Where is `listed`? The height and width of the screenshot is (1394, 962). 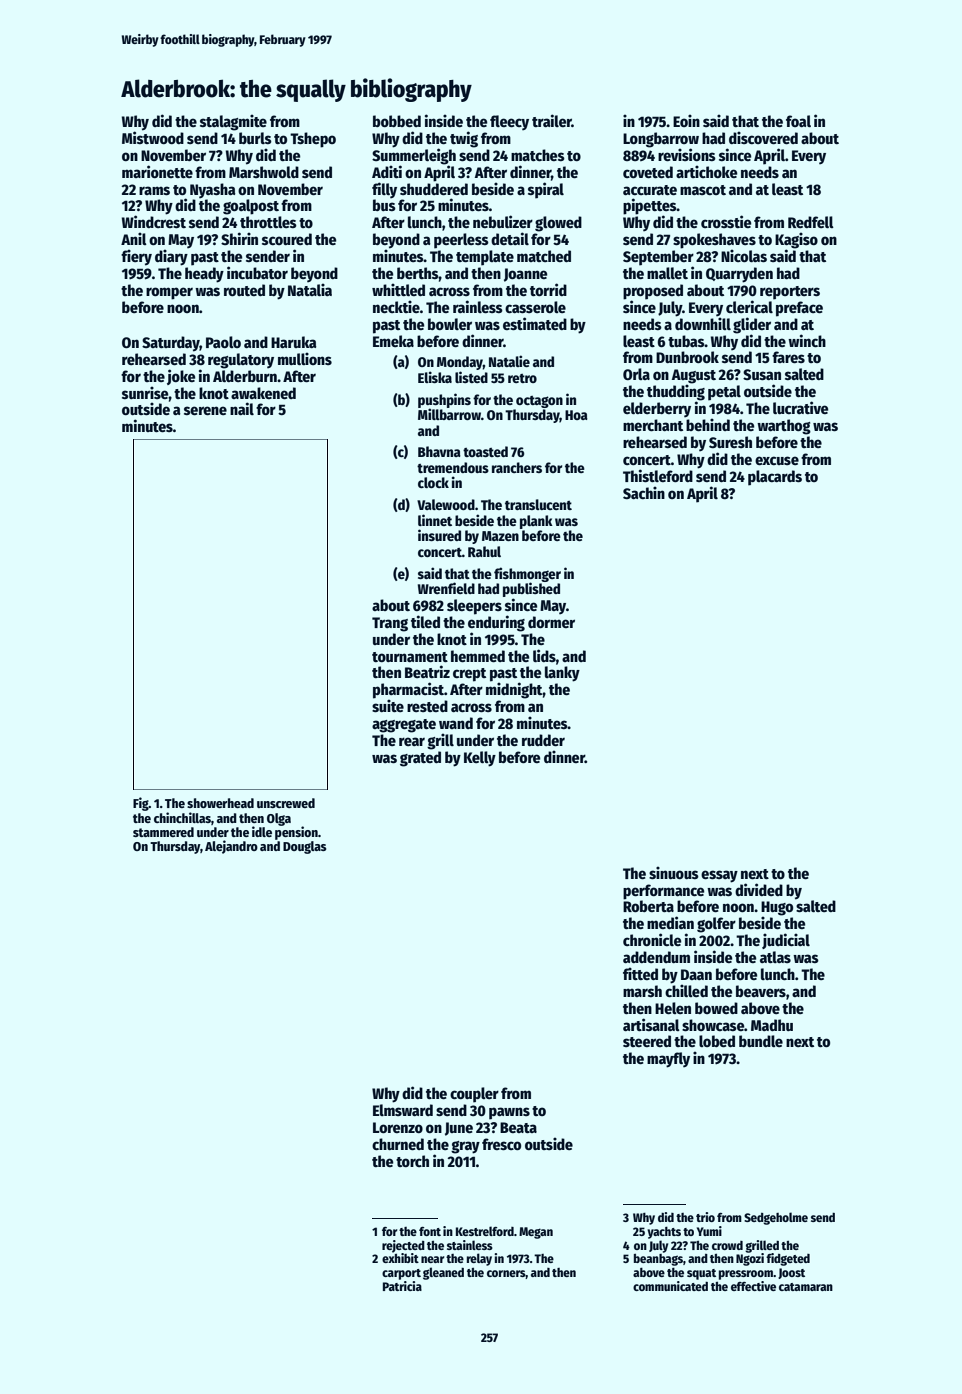
listed is located at coordinates (471, 377).
